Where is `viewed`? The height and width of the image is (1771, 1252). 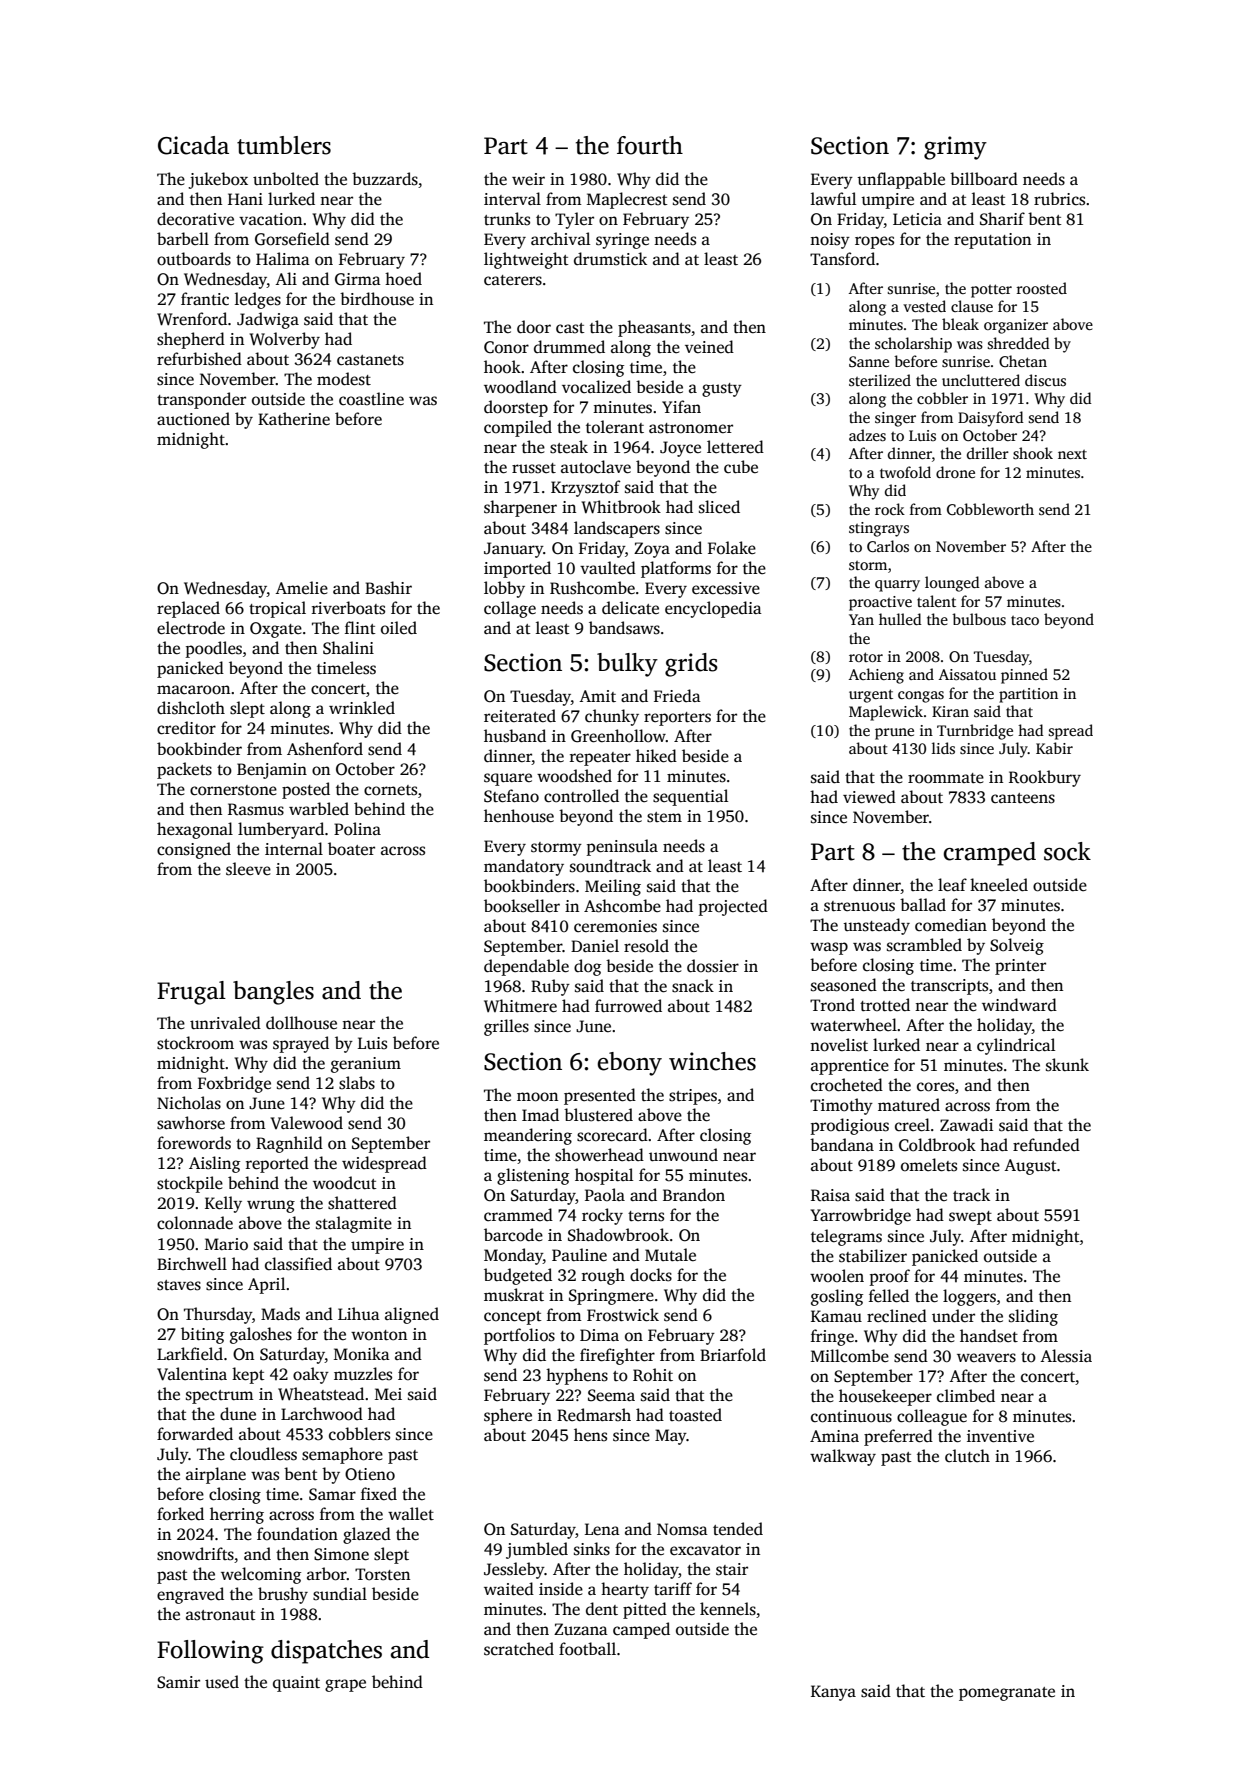
viewed is located at coordinates (869, 797).
